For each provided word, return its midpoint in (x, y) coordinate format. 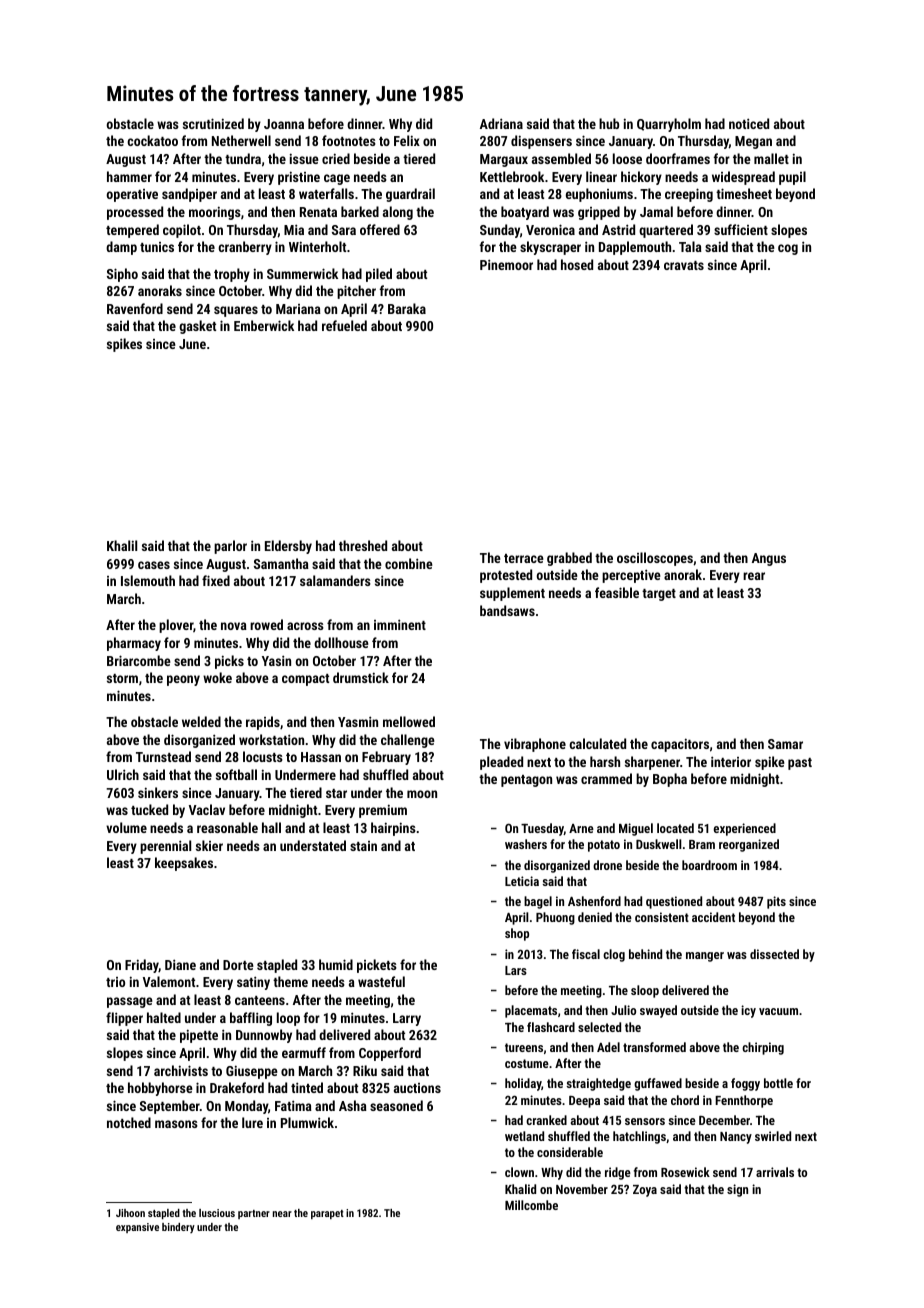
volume (126, 827)
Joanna (284, 124)
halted (164, 1017)
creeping (689, 195)
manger (705, 957)
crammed (606, 778)
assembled (561, 158)
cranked (546, 1120)
